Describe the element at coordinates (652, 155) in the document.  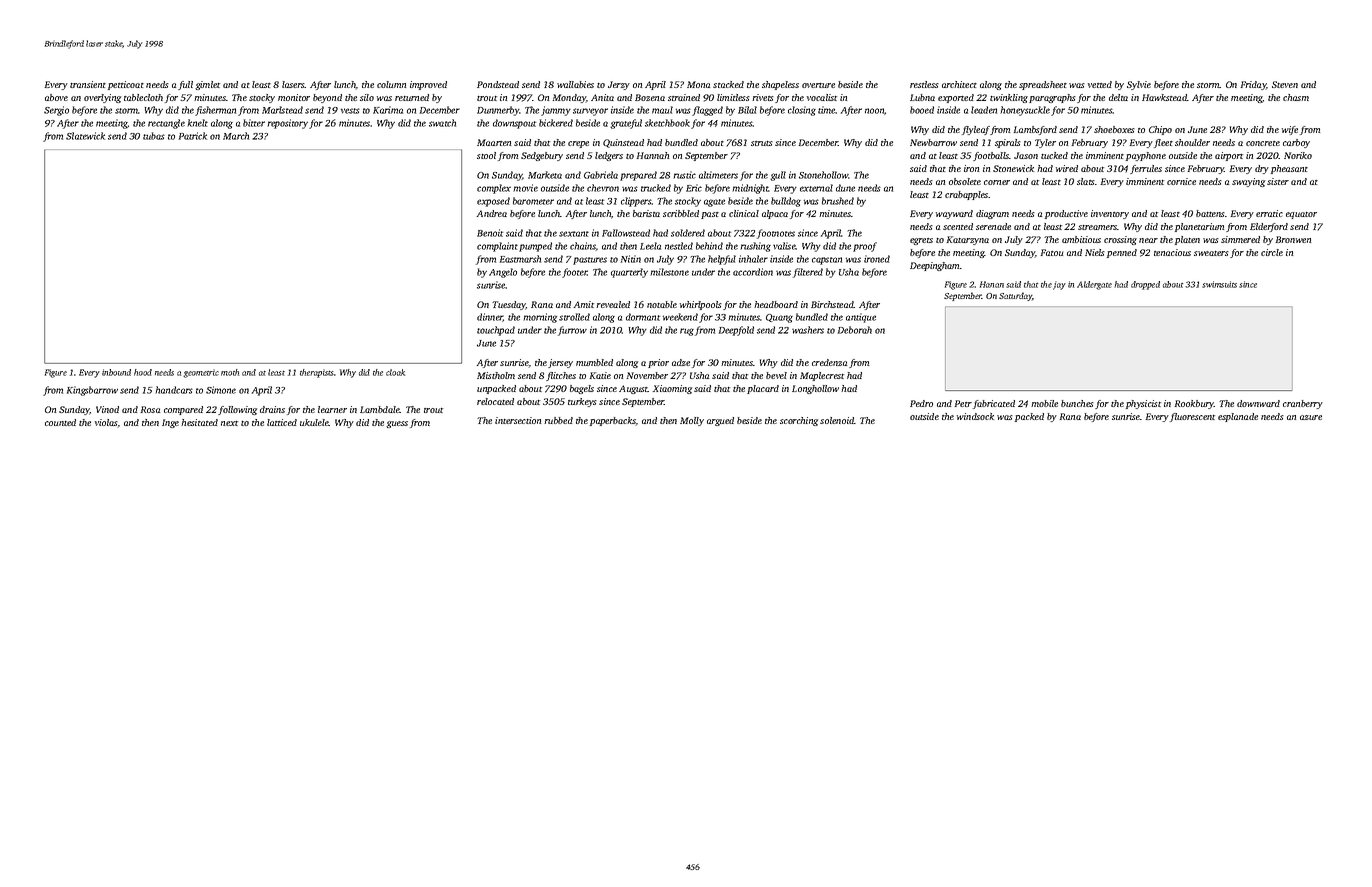
I see `Hannah` at that location.
